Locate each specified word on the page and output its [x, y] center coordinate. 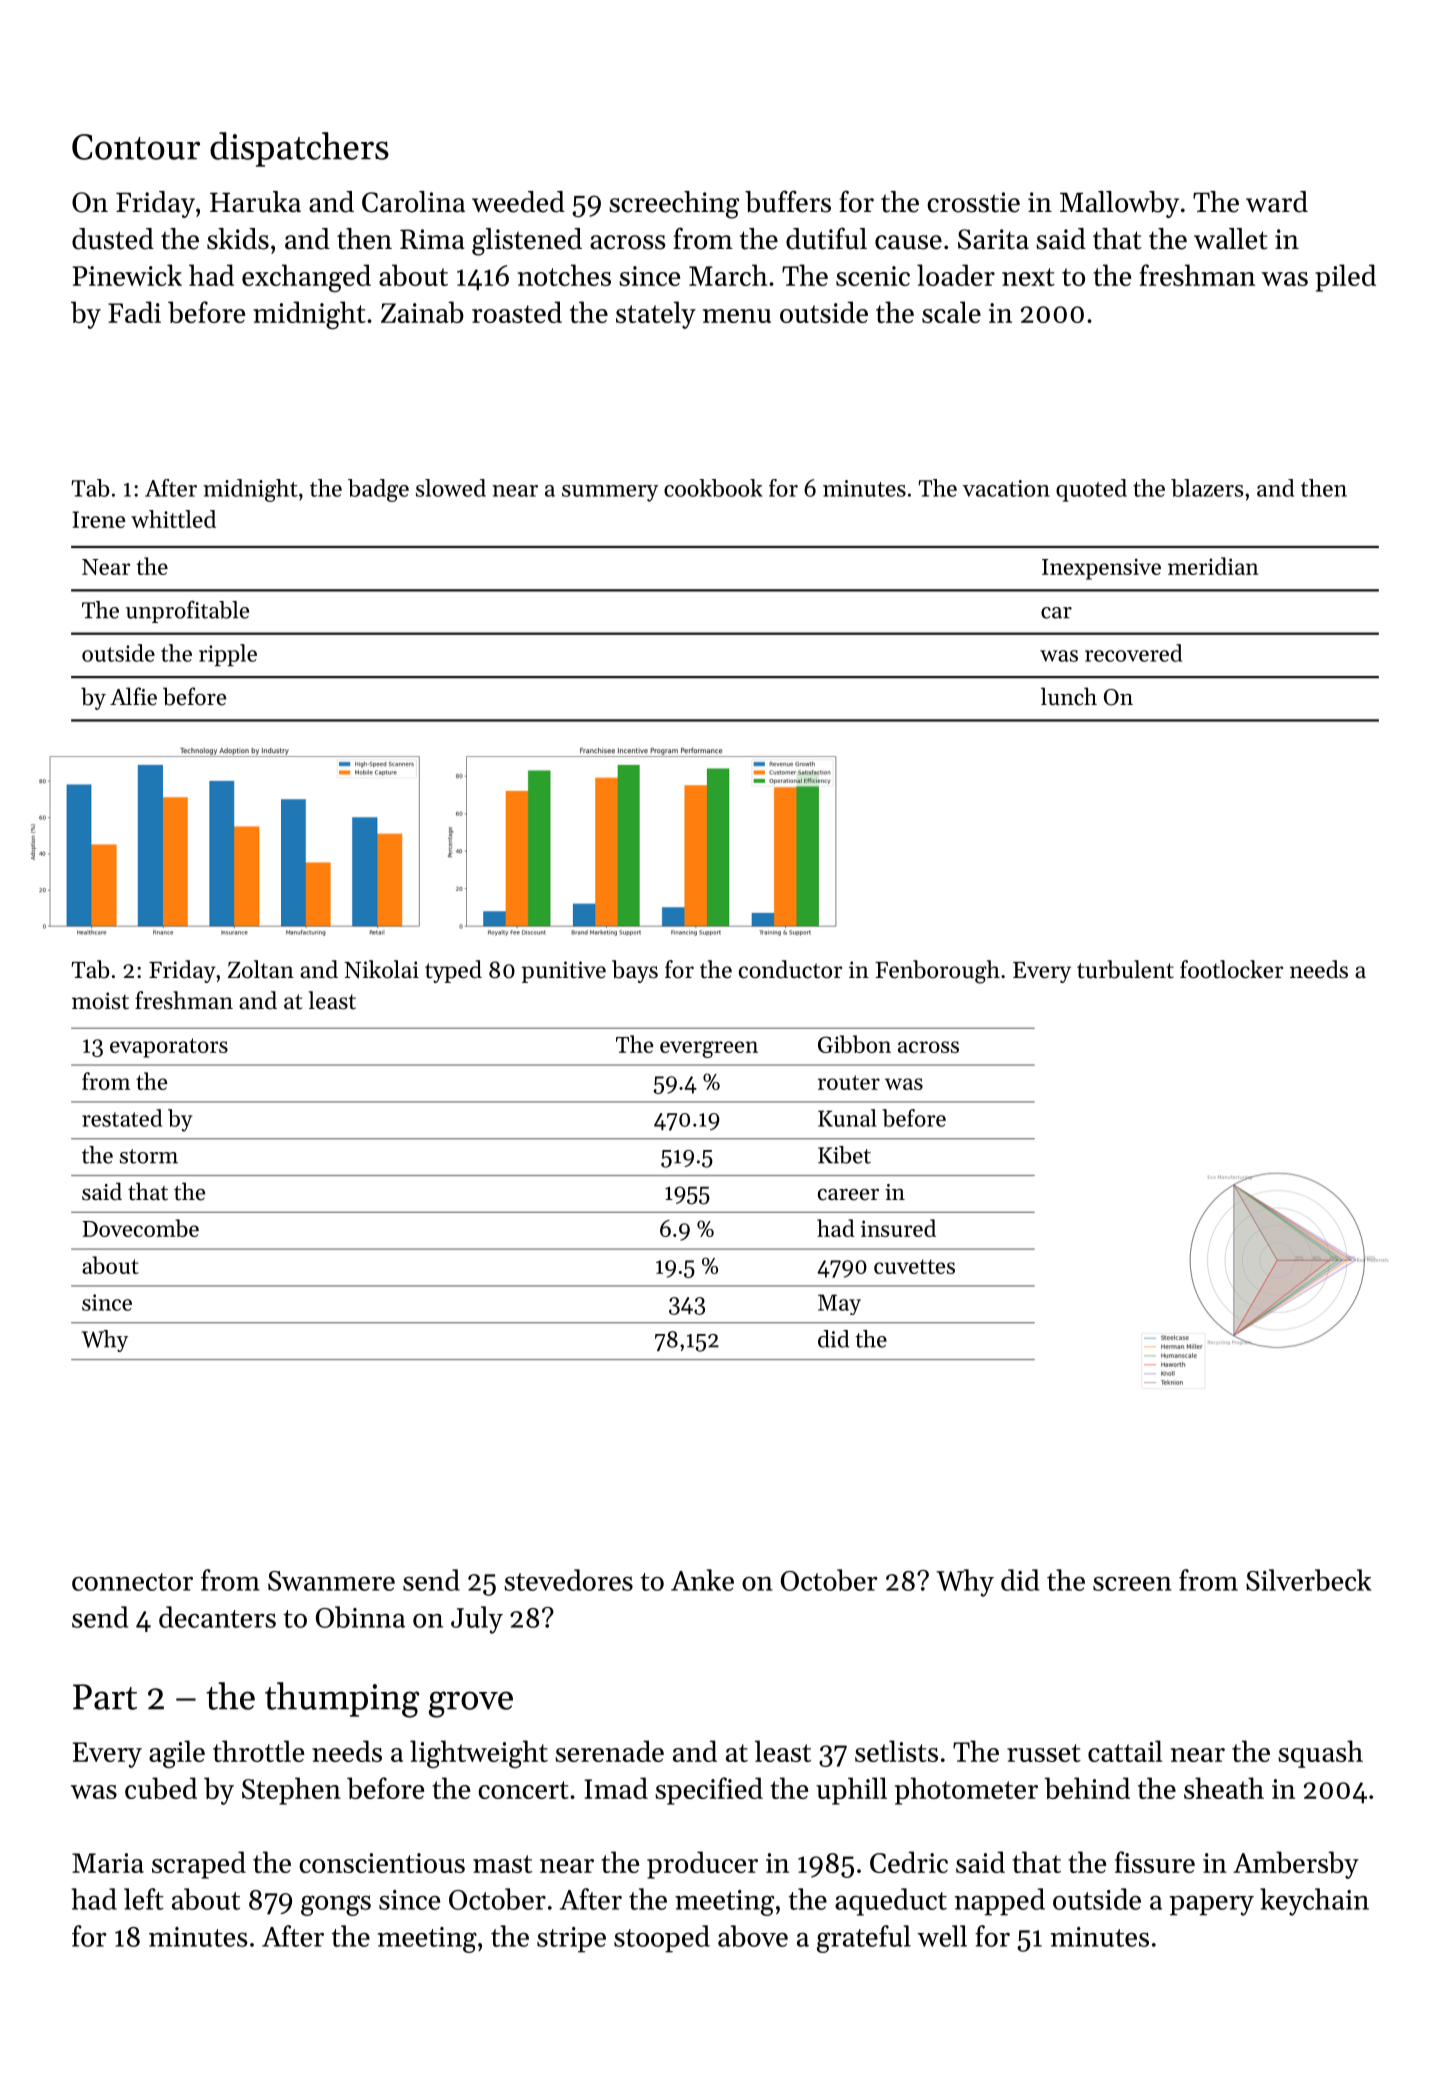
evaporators [169, 1048]
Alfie [133, 696]
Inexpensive [1101, 569]
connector [132, 1582]
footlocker [1231, 969]
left [144, 1899]
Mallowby [1119, 204]
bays [635, 971]
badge [378, 490]
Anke [702, 1580]
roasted [517, 312]
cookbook [713, 488]
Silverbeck [1308, 1580]
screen [1132, 1584]
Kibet [844, 1155]
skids [238, 239]
